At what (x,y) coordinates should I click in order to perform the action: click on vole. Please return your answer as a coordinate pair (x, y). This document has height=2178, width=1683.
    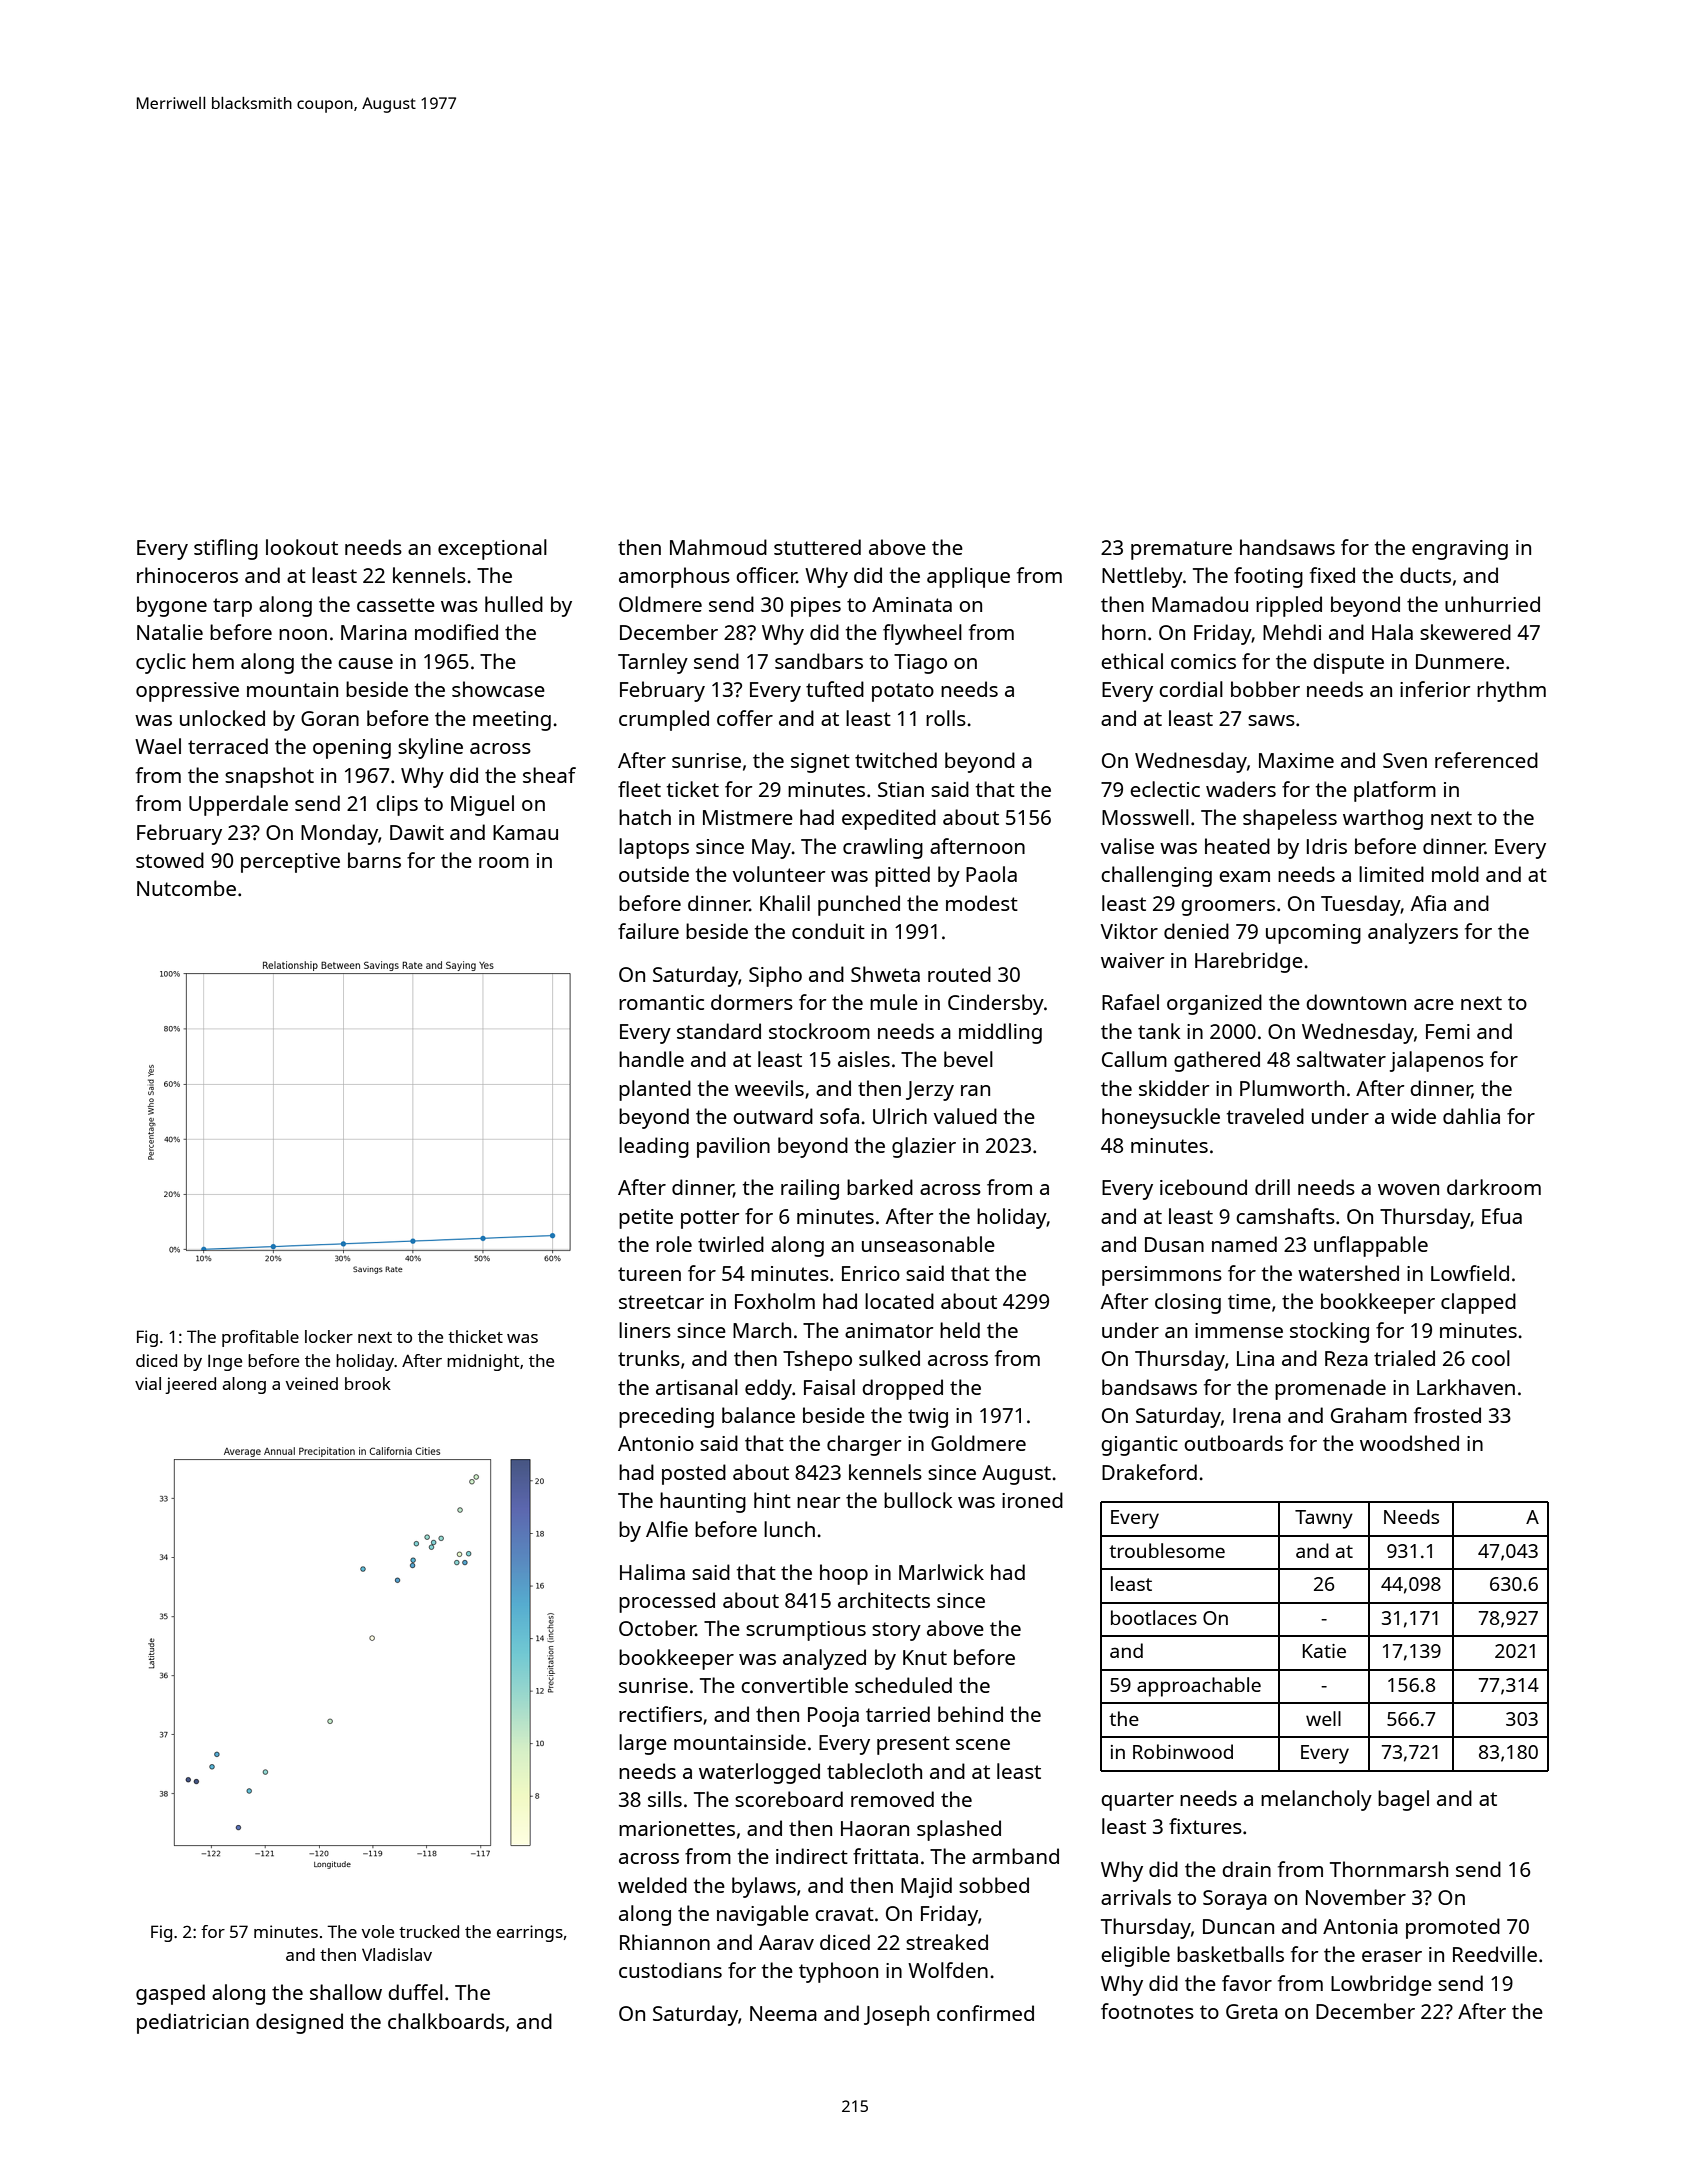
    Looking at the image, I should click on (378, 1931).
